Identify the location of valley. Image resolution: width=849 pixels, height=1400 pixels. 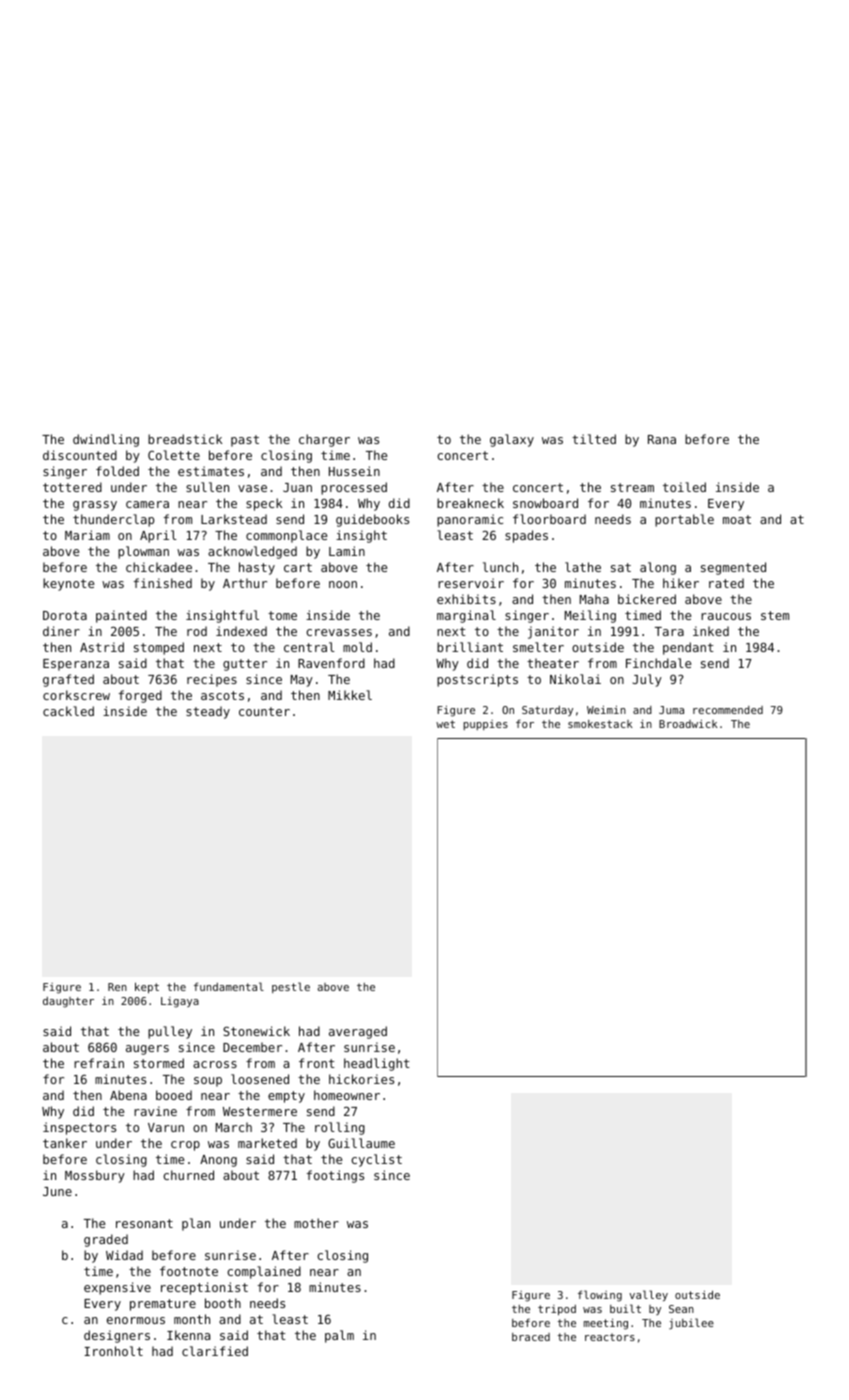
(648, 1295).
